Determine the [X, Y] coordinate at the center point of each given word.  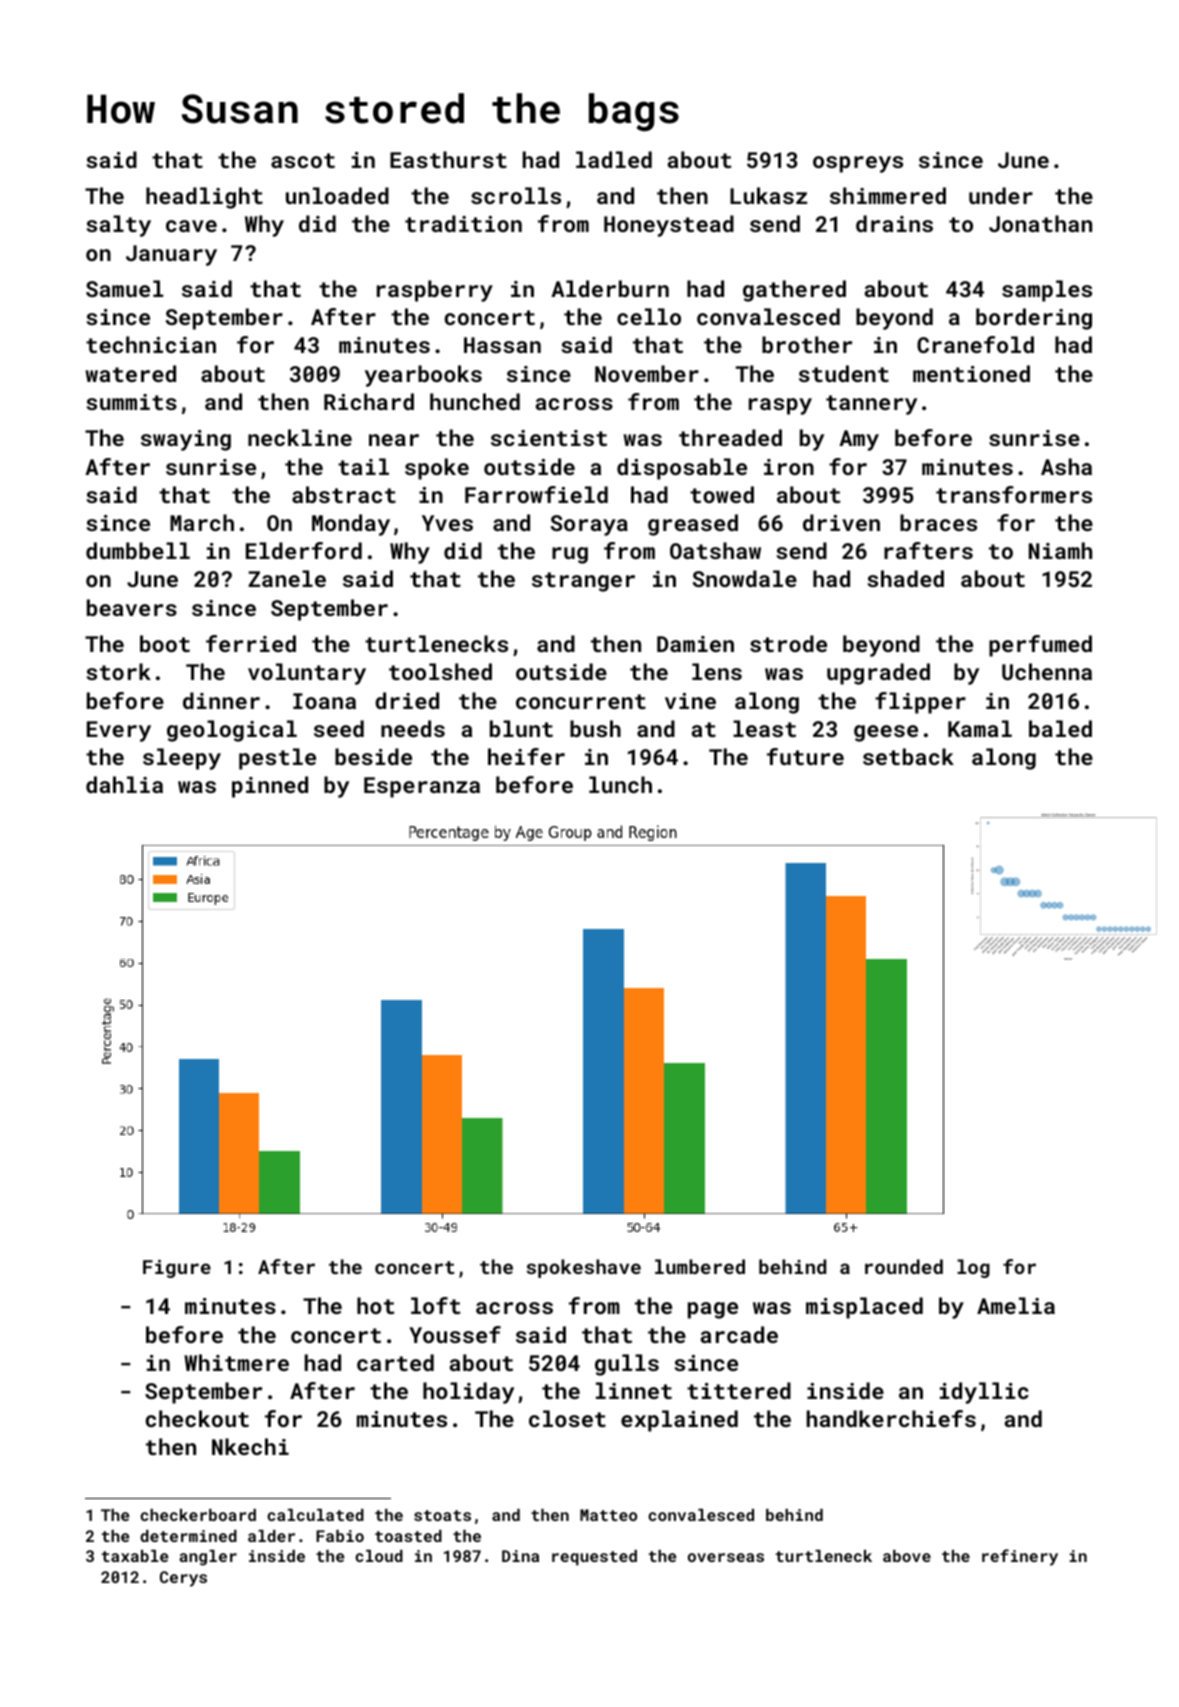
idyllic [984, 1393]
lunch [620, 784]
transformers [1014, 494]
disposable [682, 469]
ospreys [858, 164]
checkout [197, 1418]
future [805, 756]
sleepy [182, 759]
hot [375, 1305]
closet [567, 1418]
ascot [303, 160]
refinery [1020, 1557]
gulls [627, 1365]
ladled [614, 159]
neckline [300, 437]
